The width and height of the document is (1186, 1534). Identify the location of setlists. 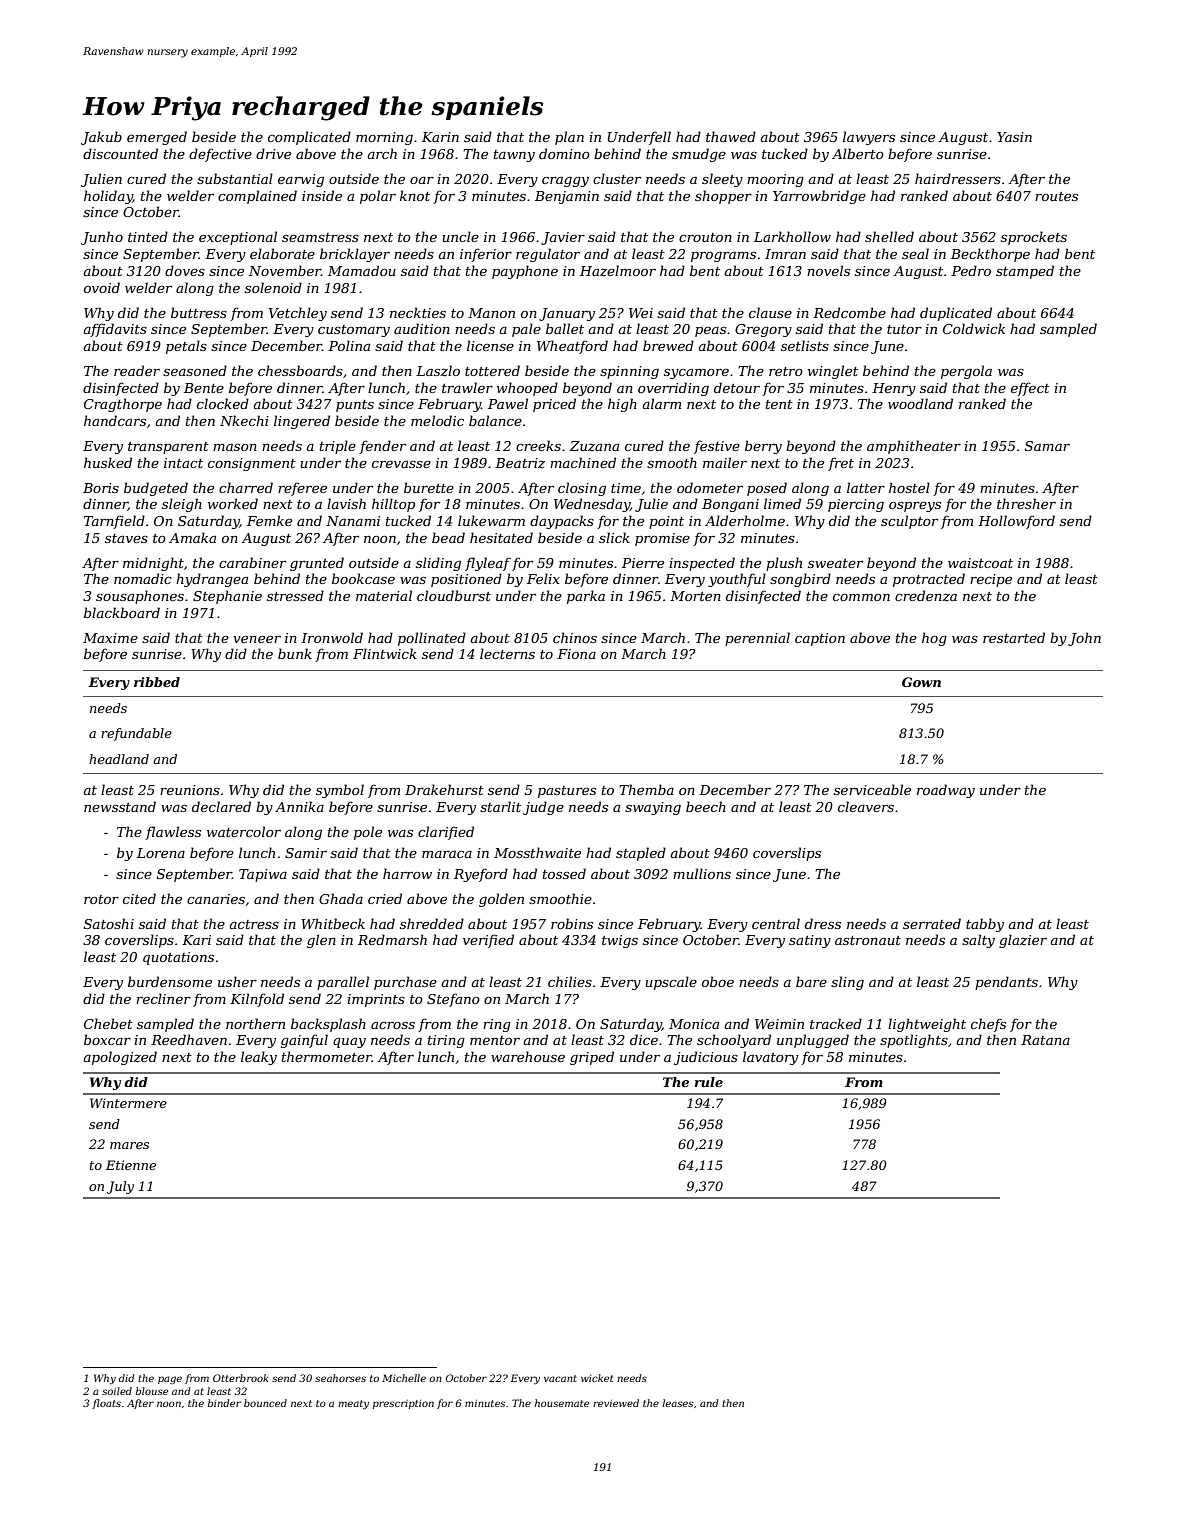
(805, 345).
